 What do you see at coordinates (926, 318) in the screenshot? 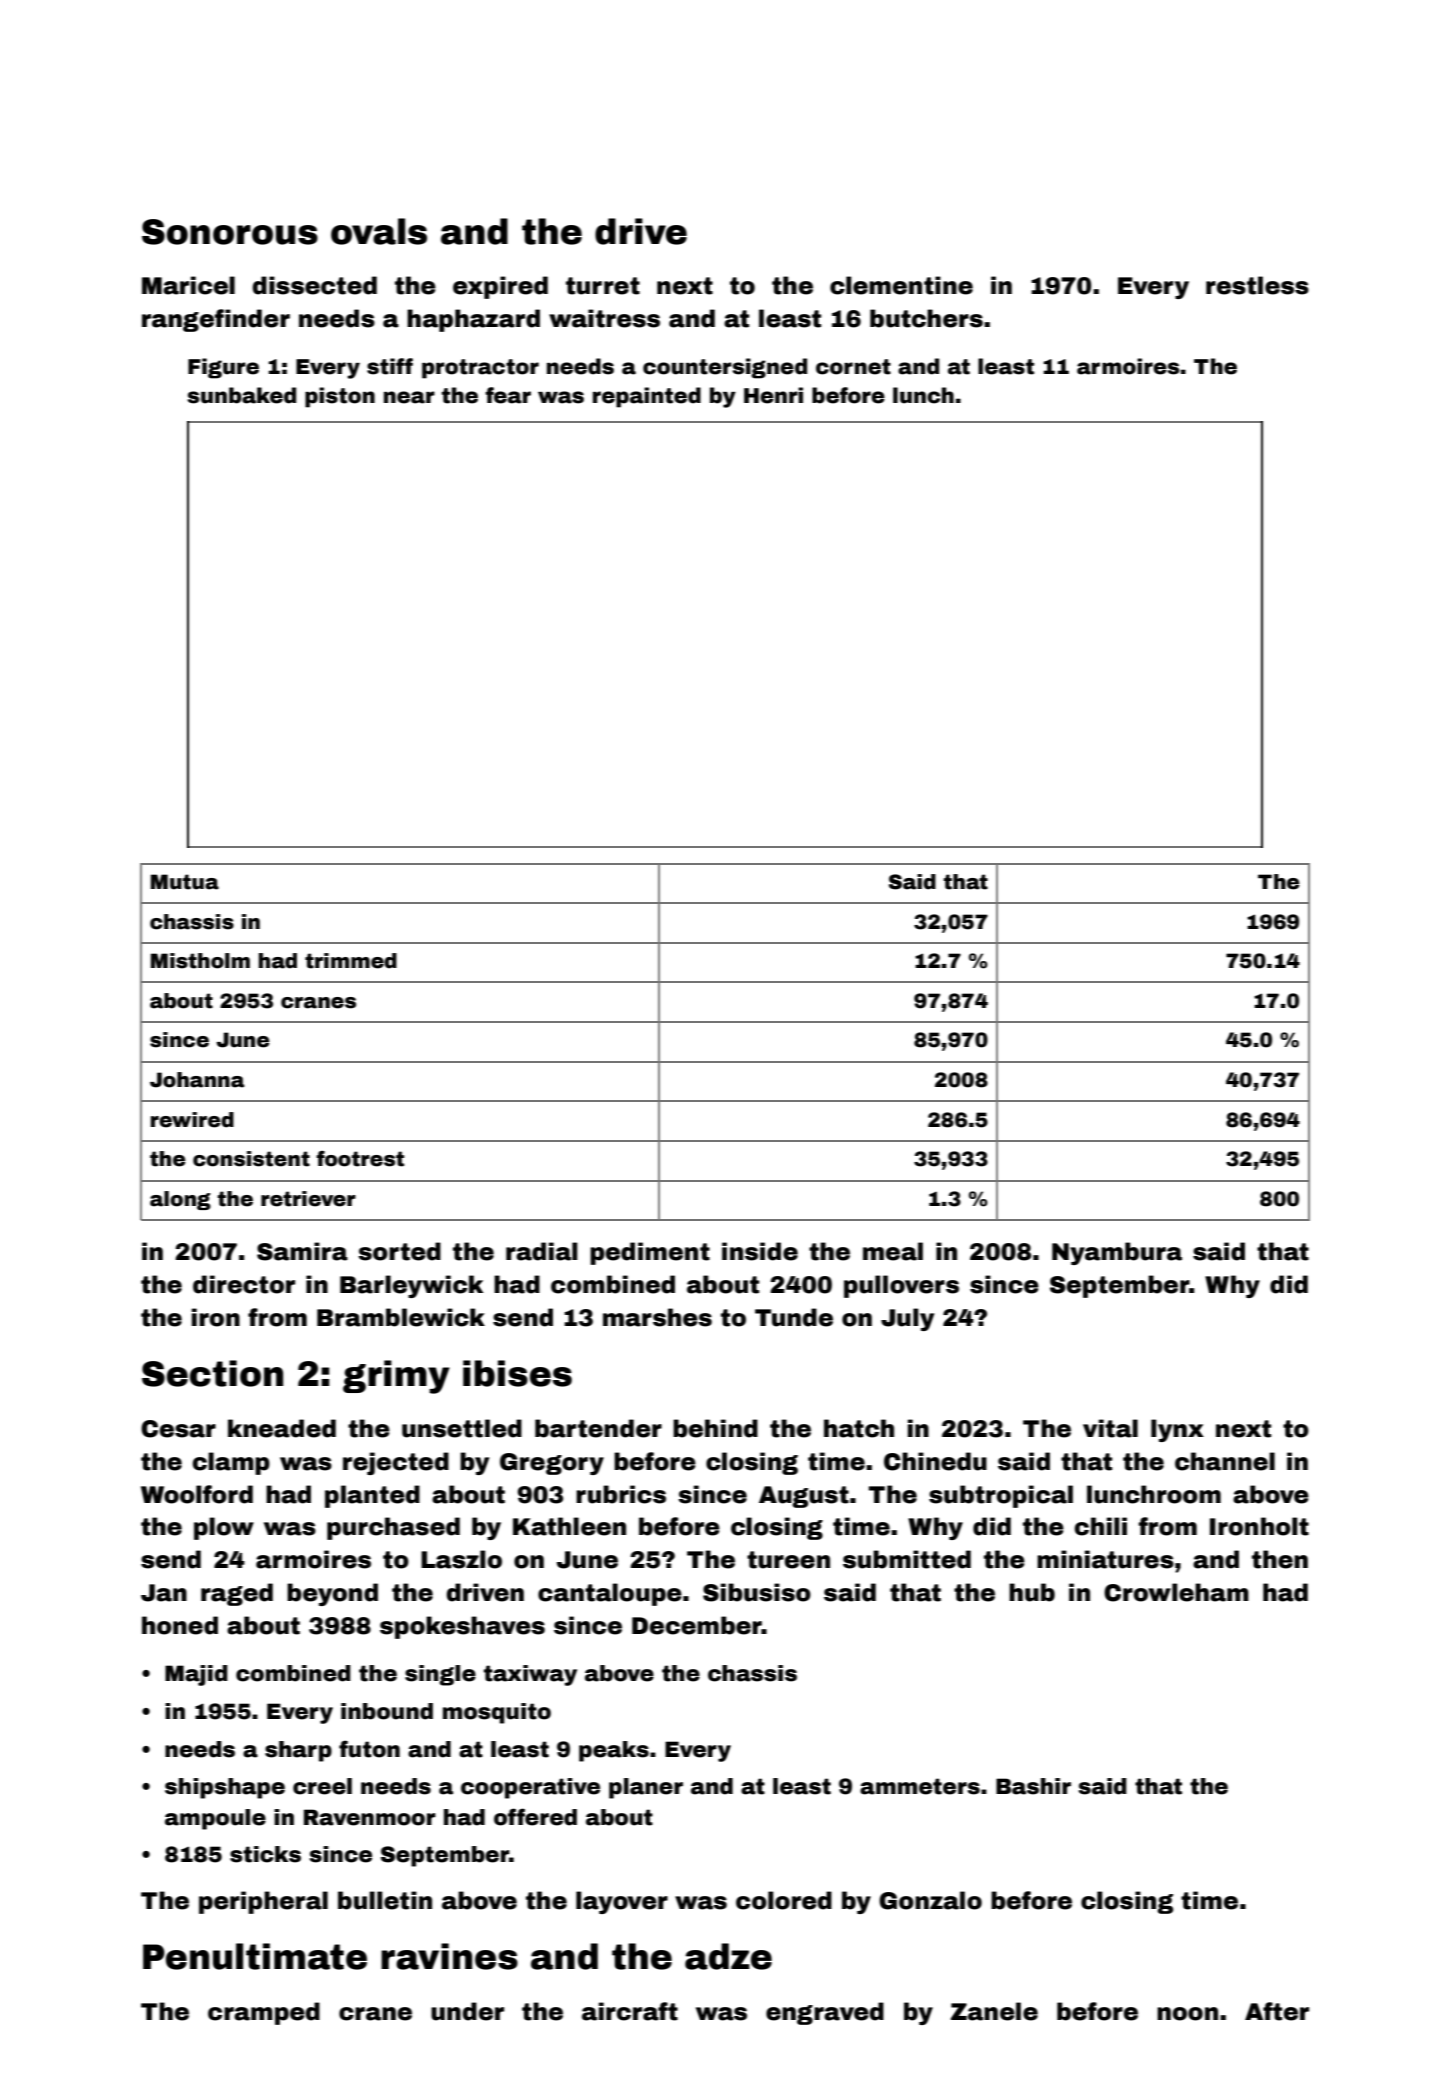
I see `butchers` at bounding box center [926, 318].
